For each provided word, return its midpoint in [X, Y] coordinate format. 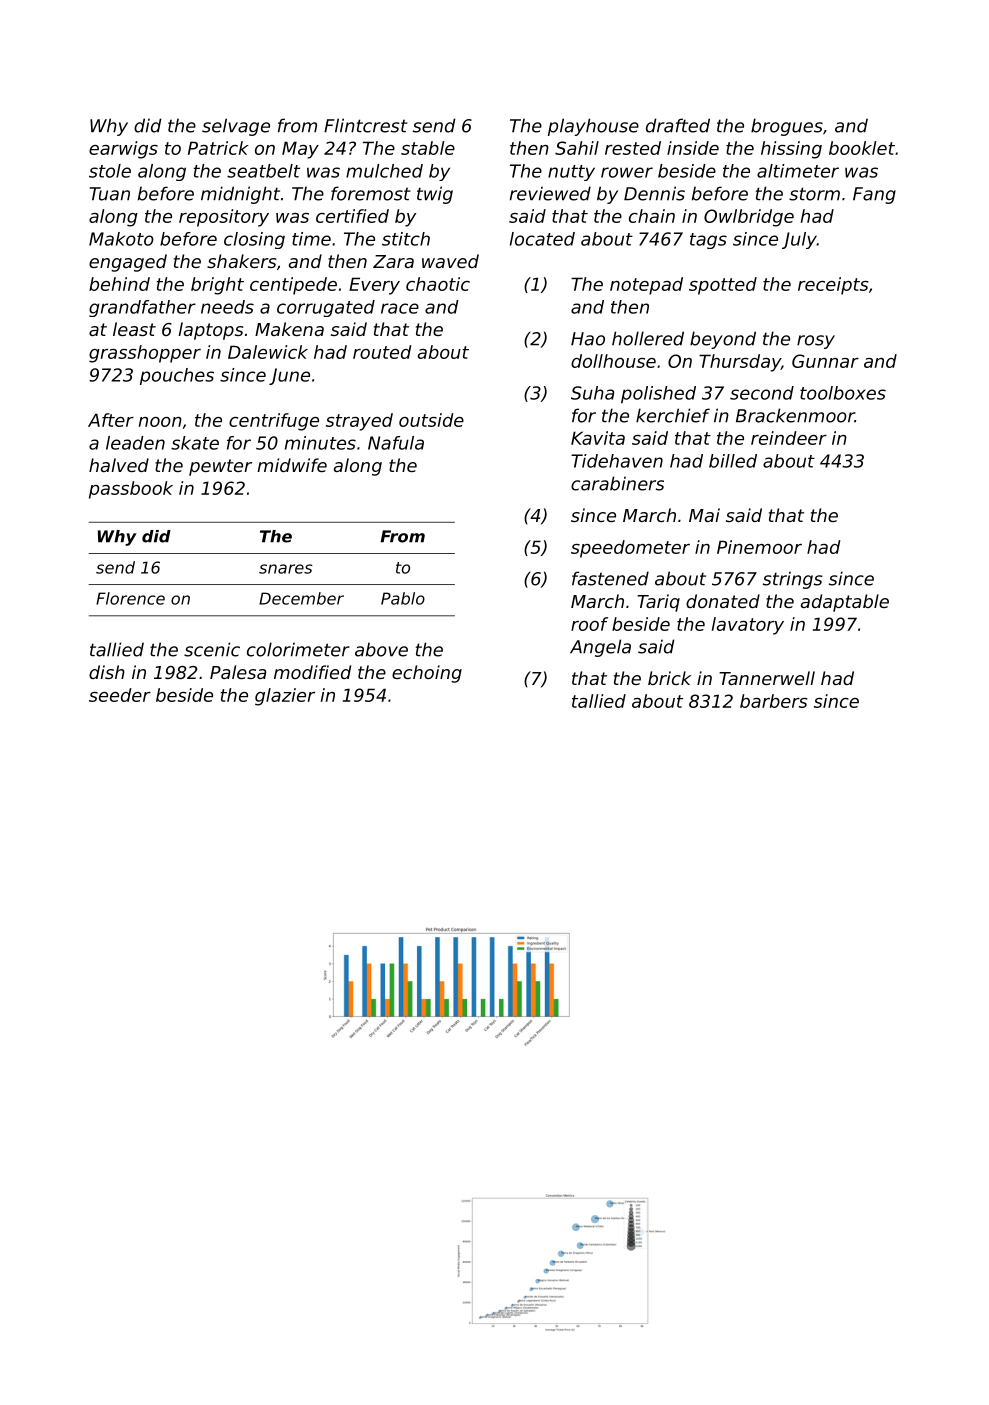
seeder [120, 695]
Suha [592, 393]
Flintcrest [366, 125]
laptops [210, 331]
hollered [648, 338]
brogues [787, 127]
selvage [236, 127]
